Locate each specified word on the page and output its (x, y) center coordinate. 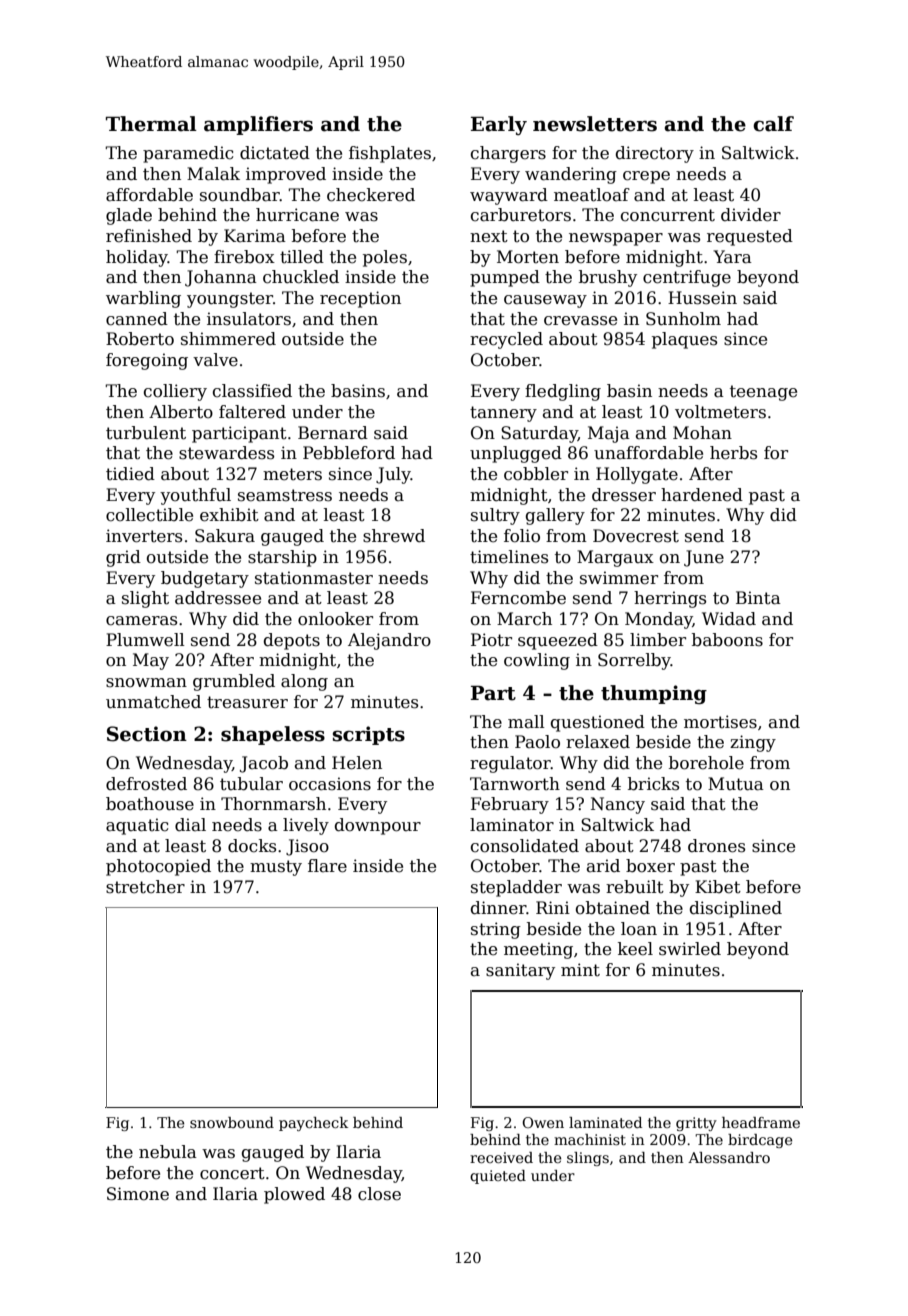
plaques (684, 340)
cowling (537, 661)
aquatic (137, 826)
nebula (168, 1152)
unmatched (153, 702)
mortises (720, 722)
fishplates (390, 154)
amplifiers (258, 125)
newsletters (595, 124)
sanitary (520, 971)
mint (580, 970)
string (496, 930)
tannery (503, 414)
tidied (130, 474)
